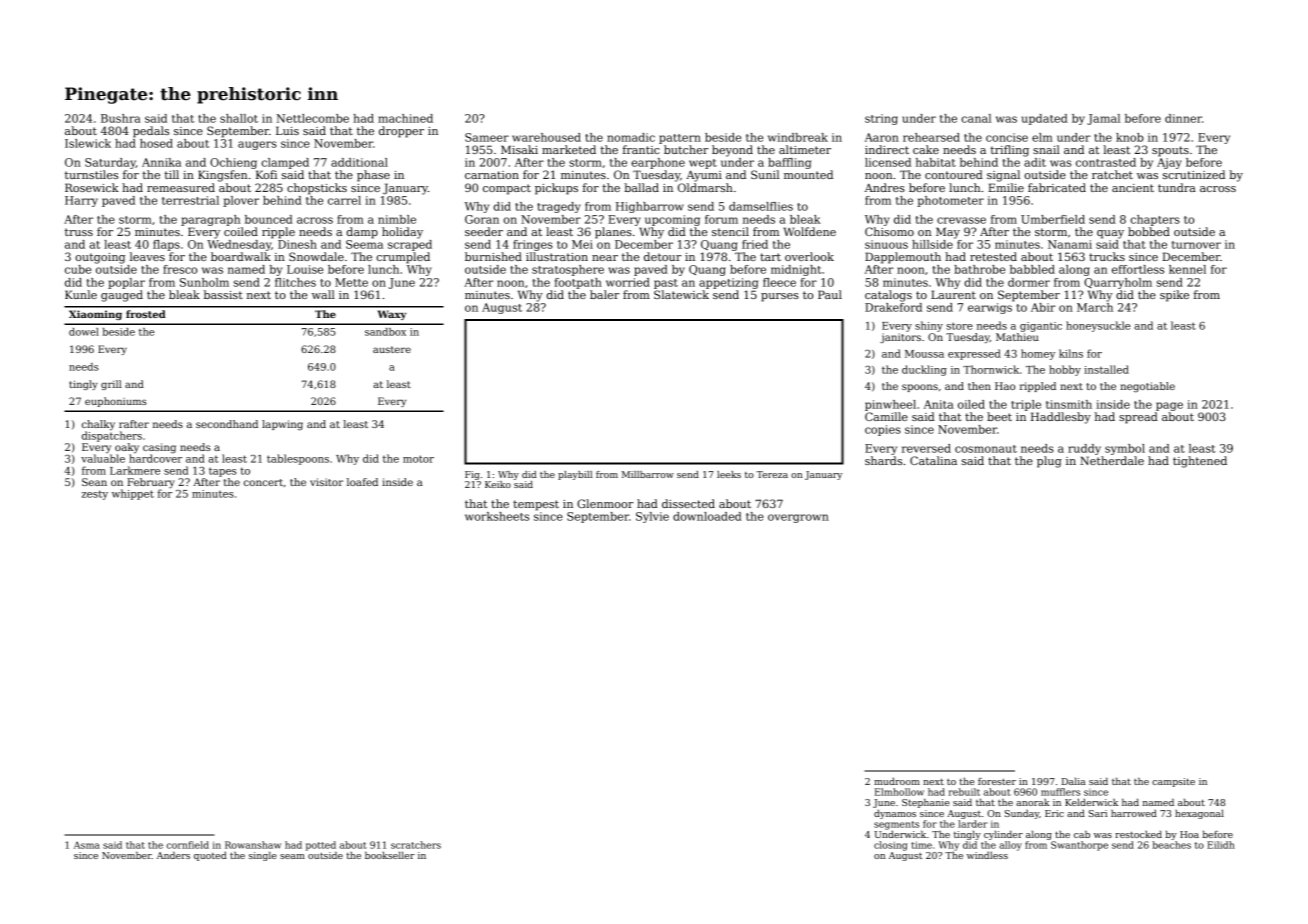  I want to click on bookseller, so click(390, 855).
